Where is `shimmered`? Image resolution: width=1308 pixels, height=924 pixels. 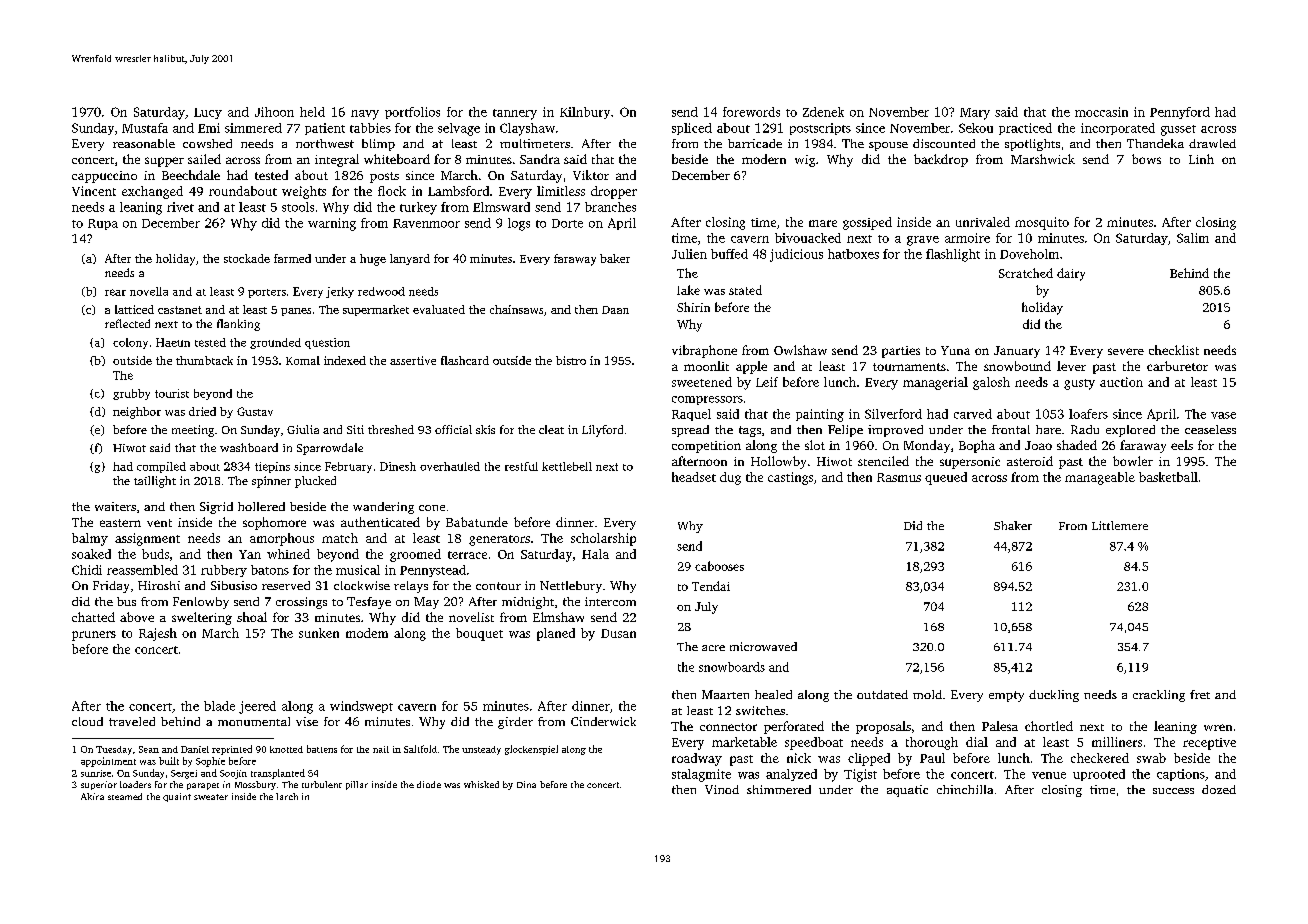
shimmered is located at coordinates (779, 789).
